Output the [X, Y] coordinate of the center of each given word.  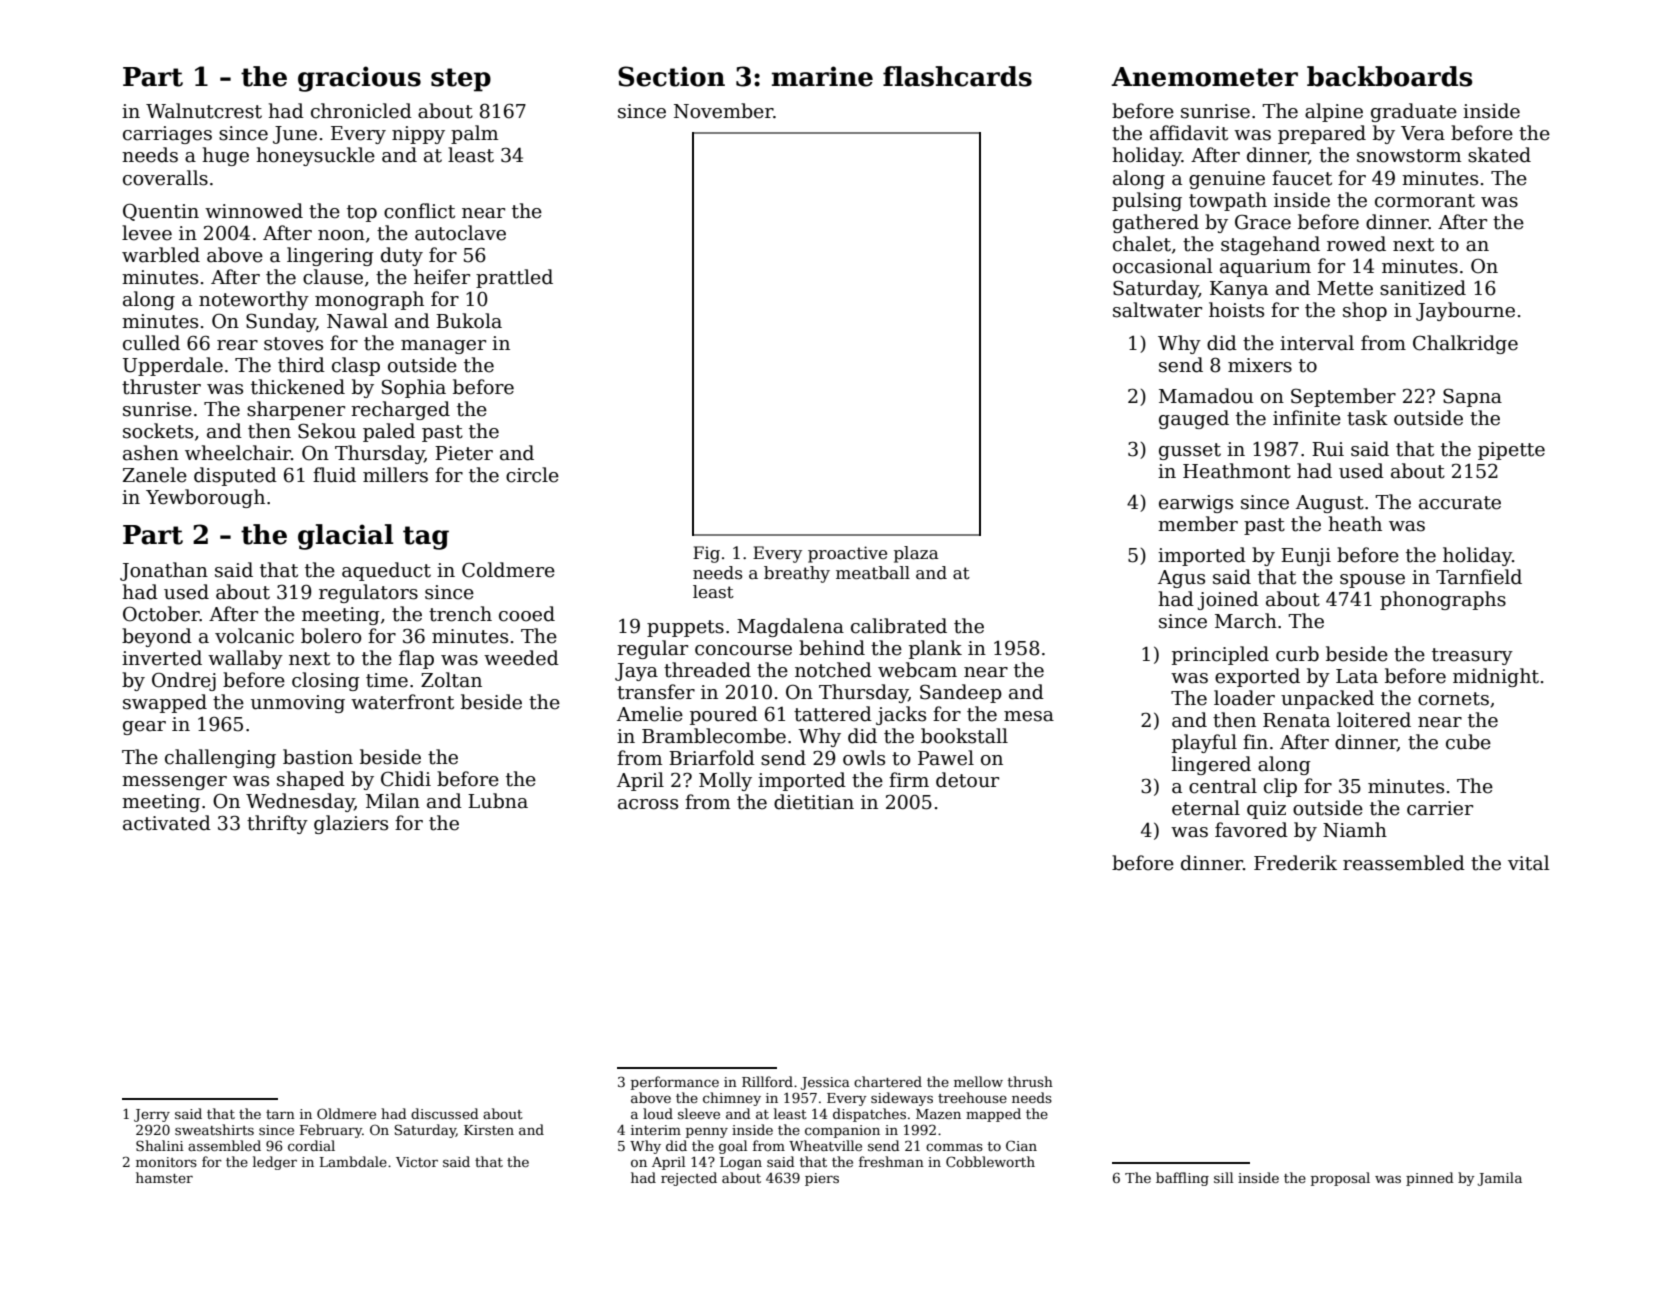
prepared [1322, 134]
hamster [164, 1177]
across [648, 804]
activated [167, 823]
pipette [1511, 451]
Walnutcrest [204, 111]
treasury [1472, 656]
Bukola [469, 321]
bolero [331, 636]
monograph [369, 300]
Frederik [1295, 863]
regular [652, 649]
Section [671, 76]
